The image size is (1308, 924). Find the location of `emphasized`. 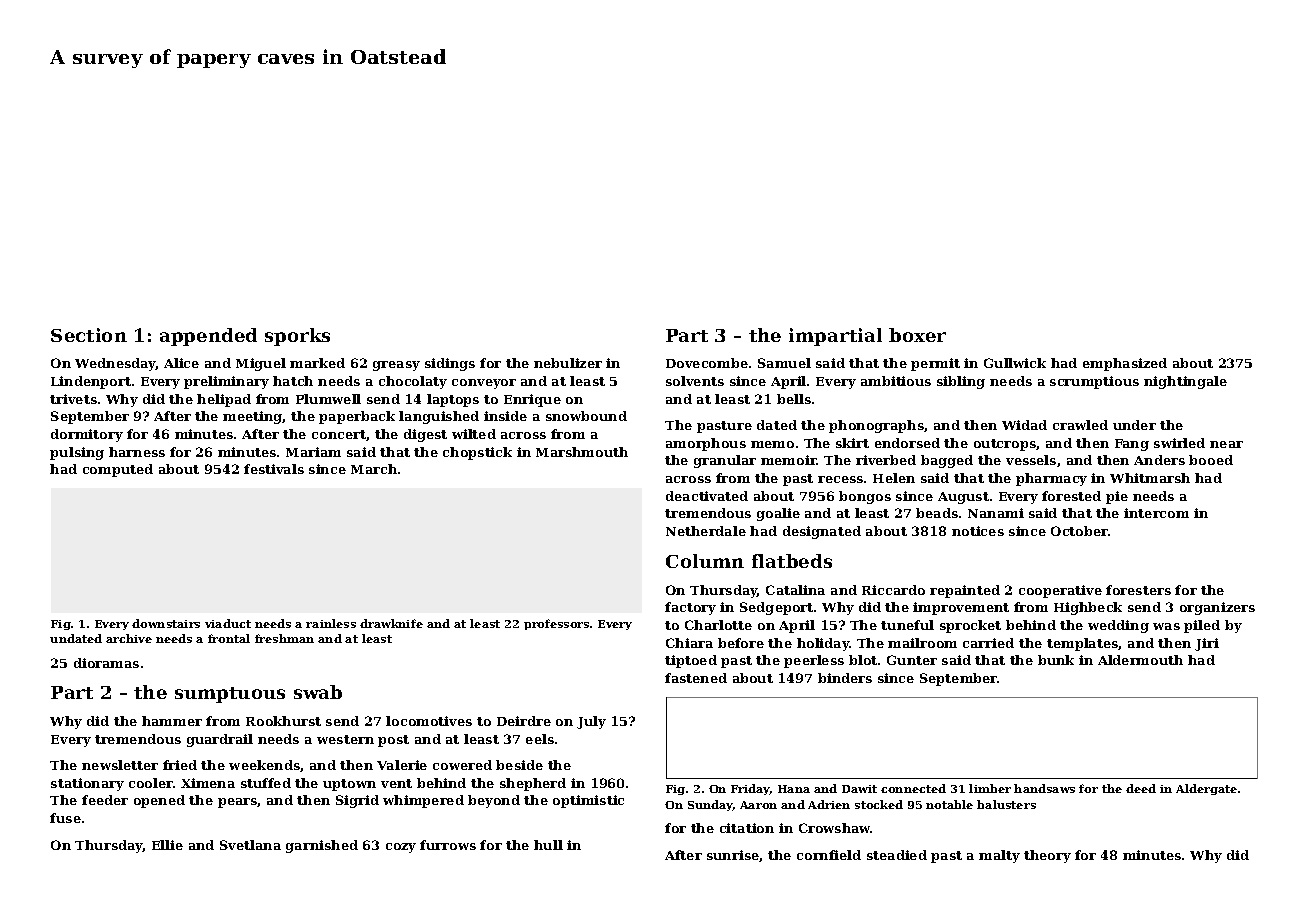

emphasized is located at coordinates (1125, 364).
